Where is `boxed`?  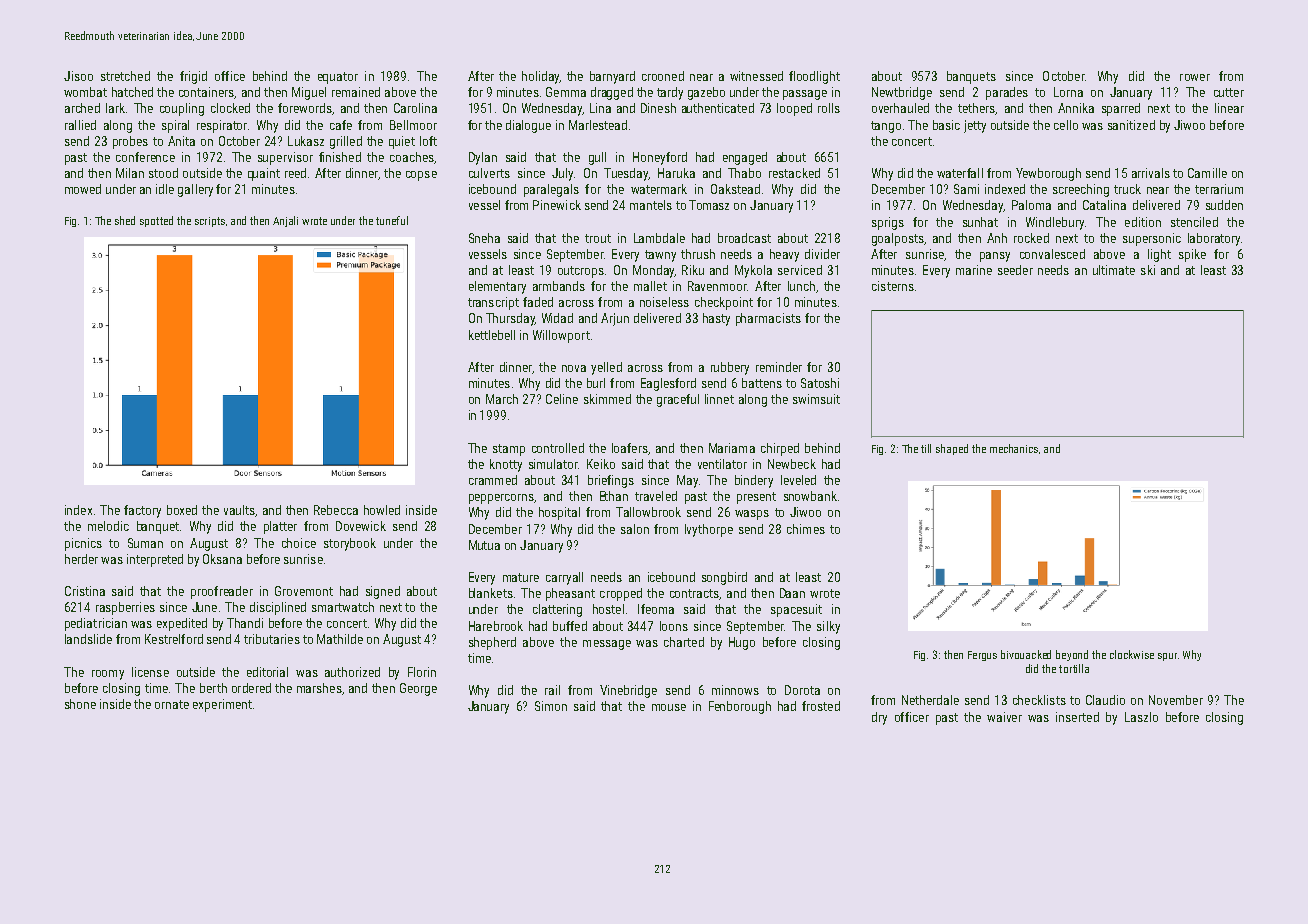 boxed is located at coordinates (182, 510).
